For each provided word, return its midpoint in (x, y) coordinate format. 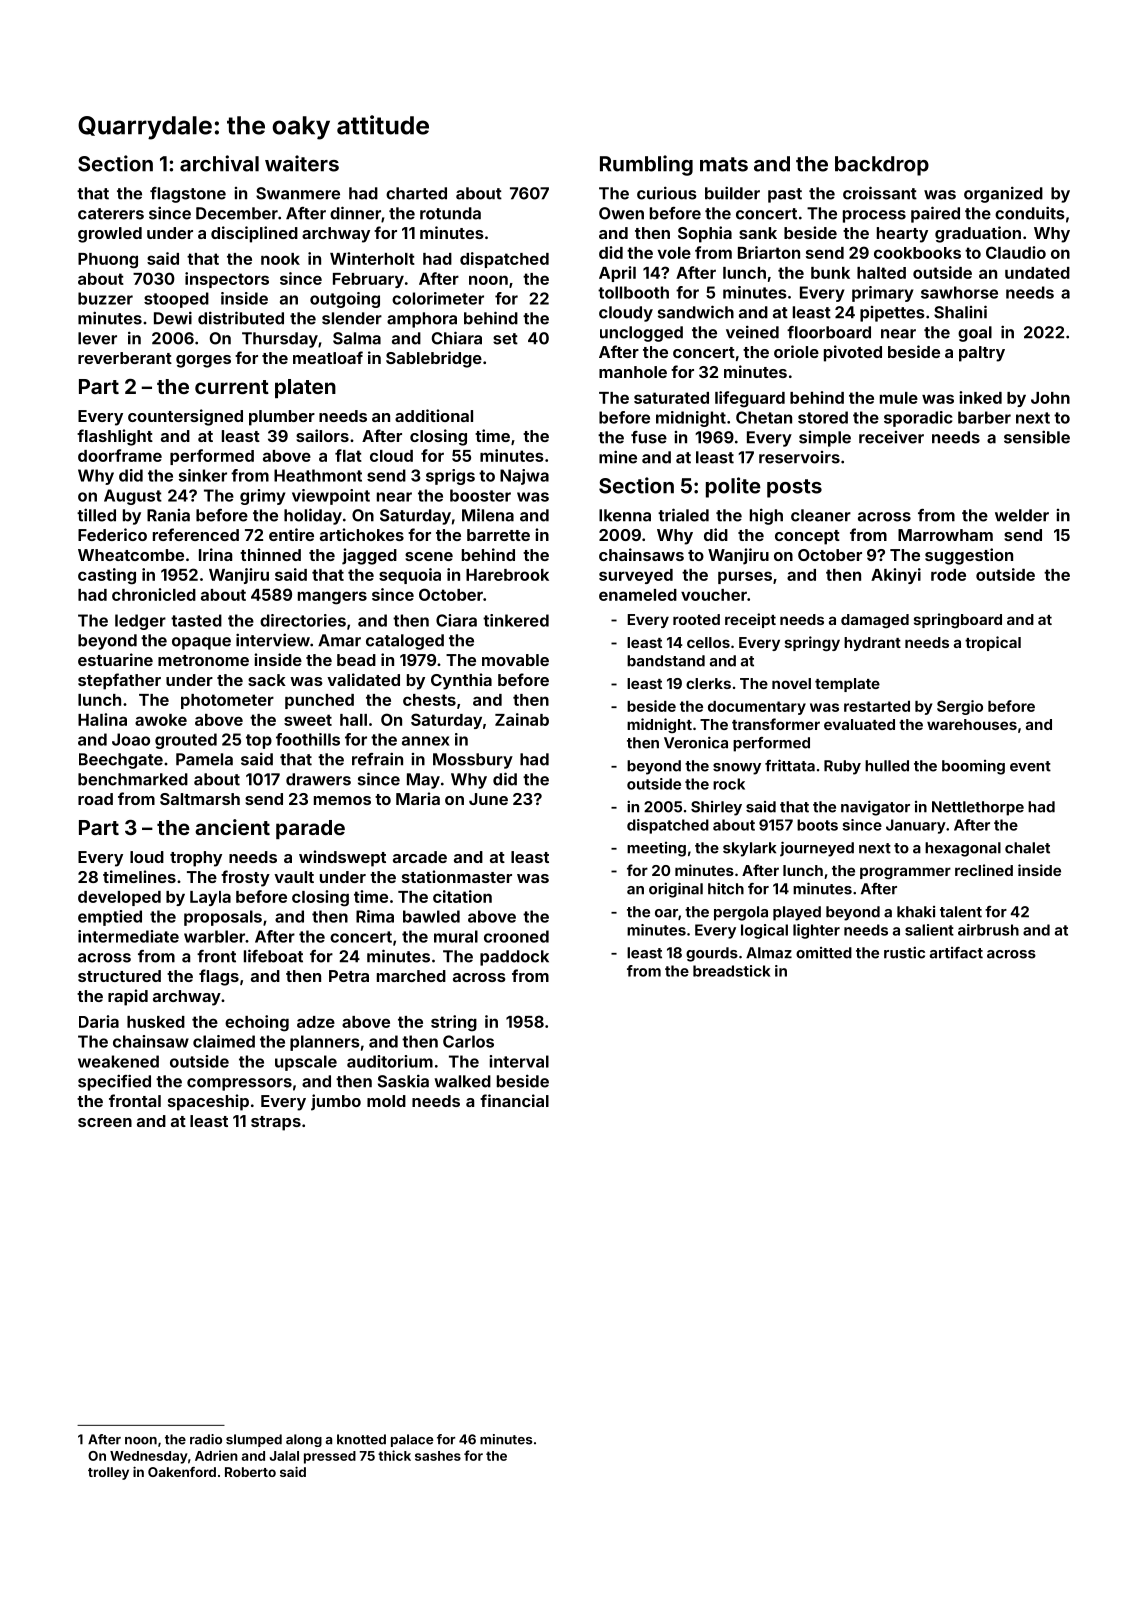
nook (280, 259)
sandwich (696, 312)
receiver (891, 437)
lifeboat (273, 956)
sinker (203, 475)
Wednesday (149, 1457)
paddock (514, 958)
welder (1022, 515)
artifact (956, 953)
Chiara (457, 338)
